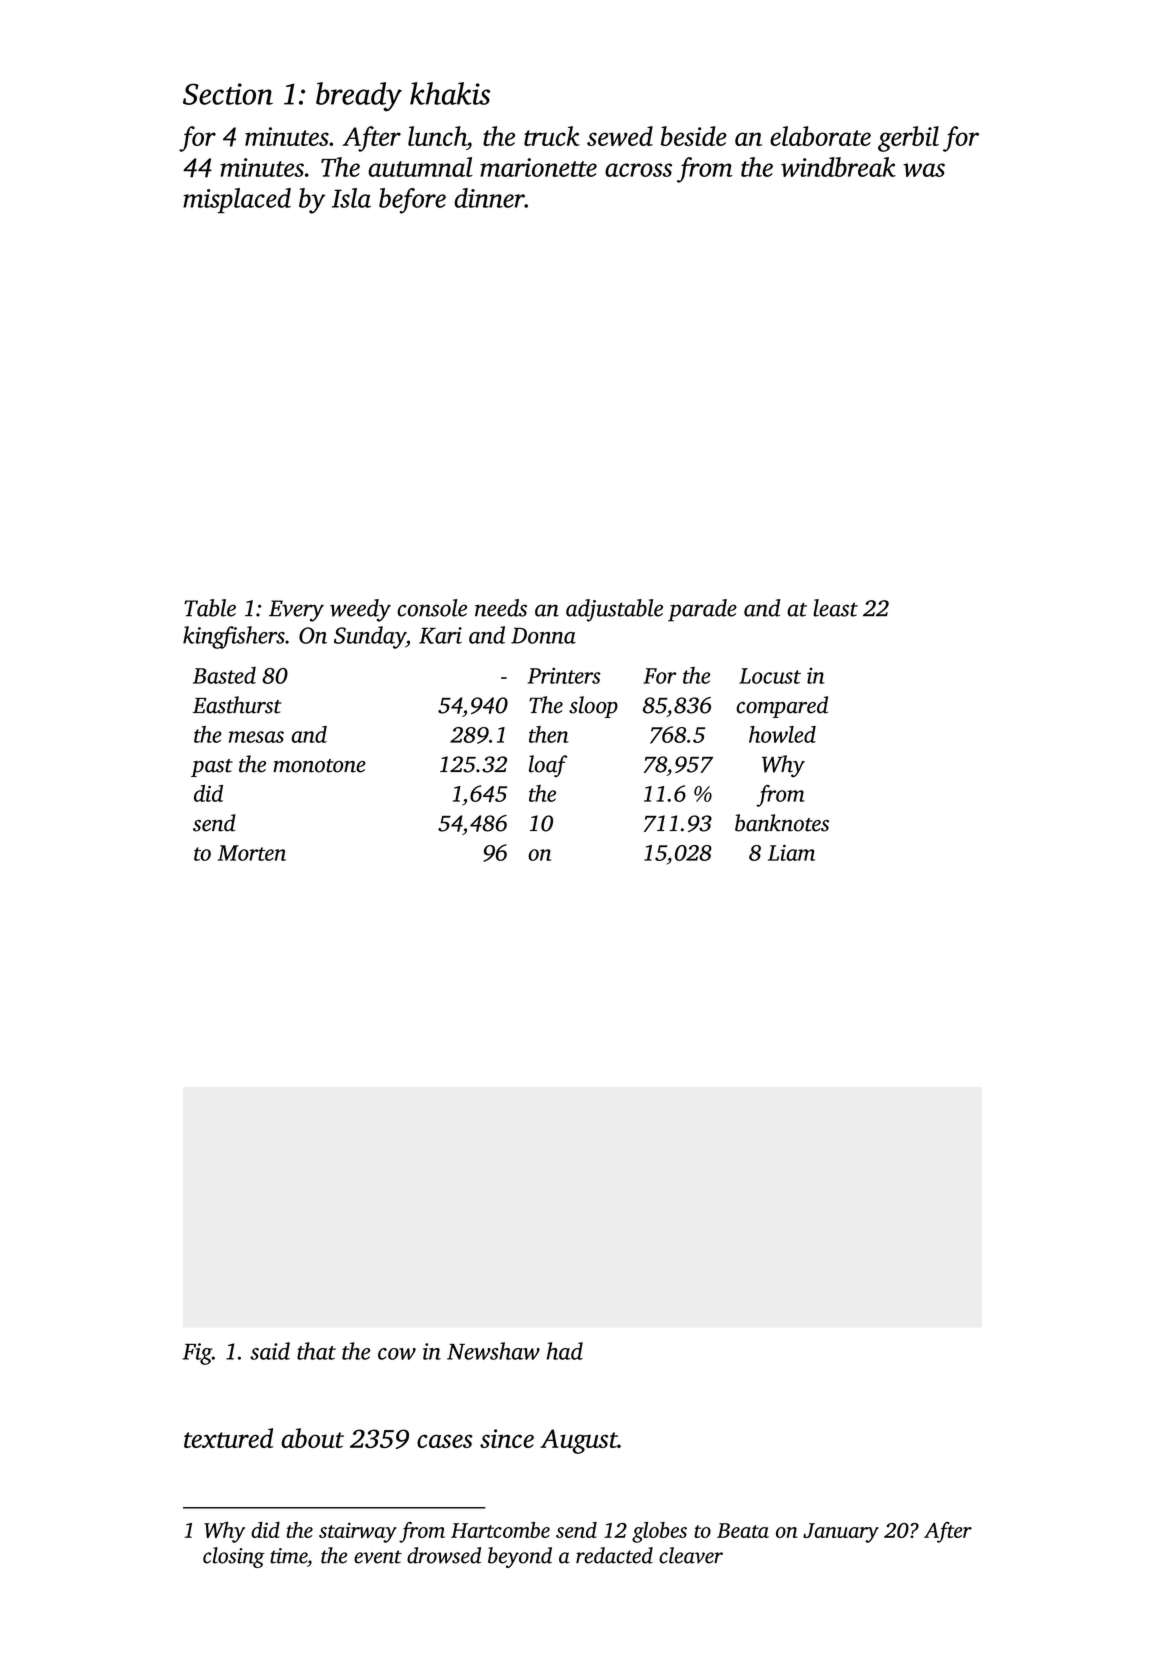  I want to click on windbreak, so click(838, 167).
